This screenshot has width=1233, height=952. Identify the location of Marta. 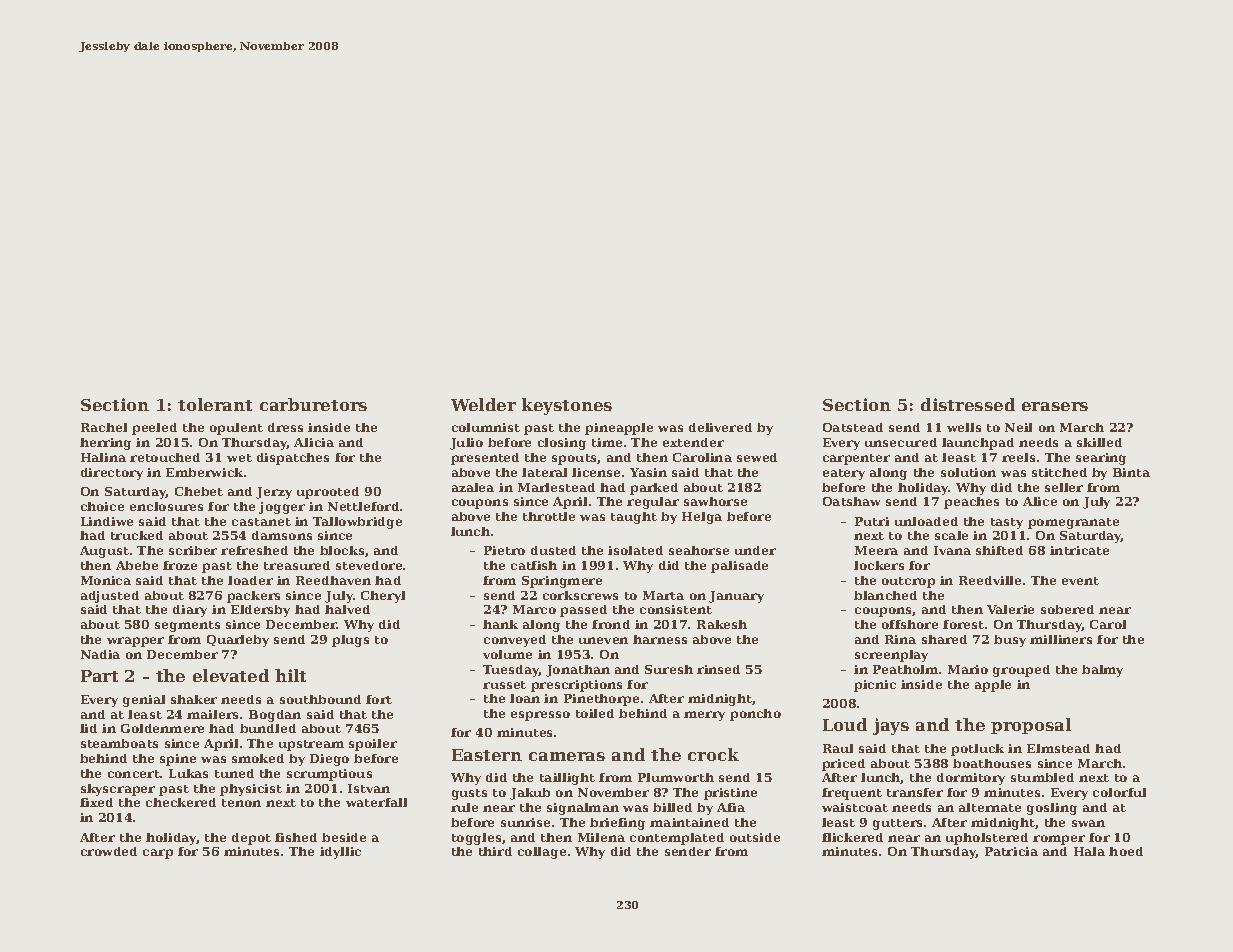
(663, 595).
